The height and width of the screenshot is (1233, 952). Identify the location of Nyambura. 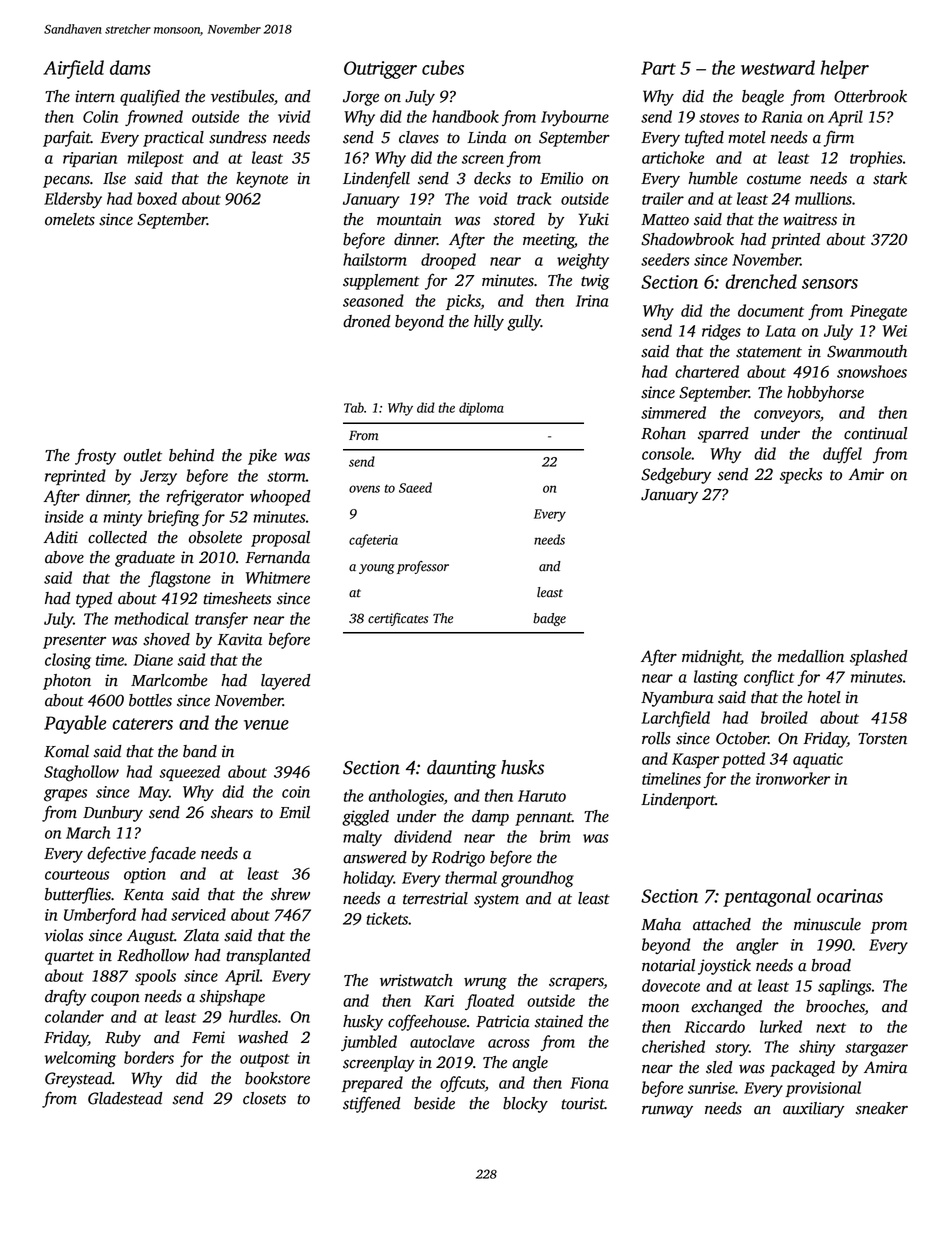
(677, 699).
